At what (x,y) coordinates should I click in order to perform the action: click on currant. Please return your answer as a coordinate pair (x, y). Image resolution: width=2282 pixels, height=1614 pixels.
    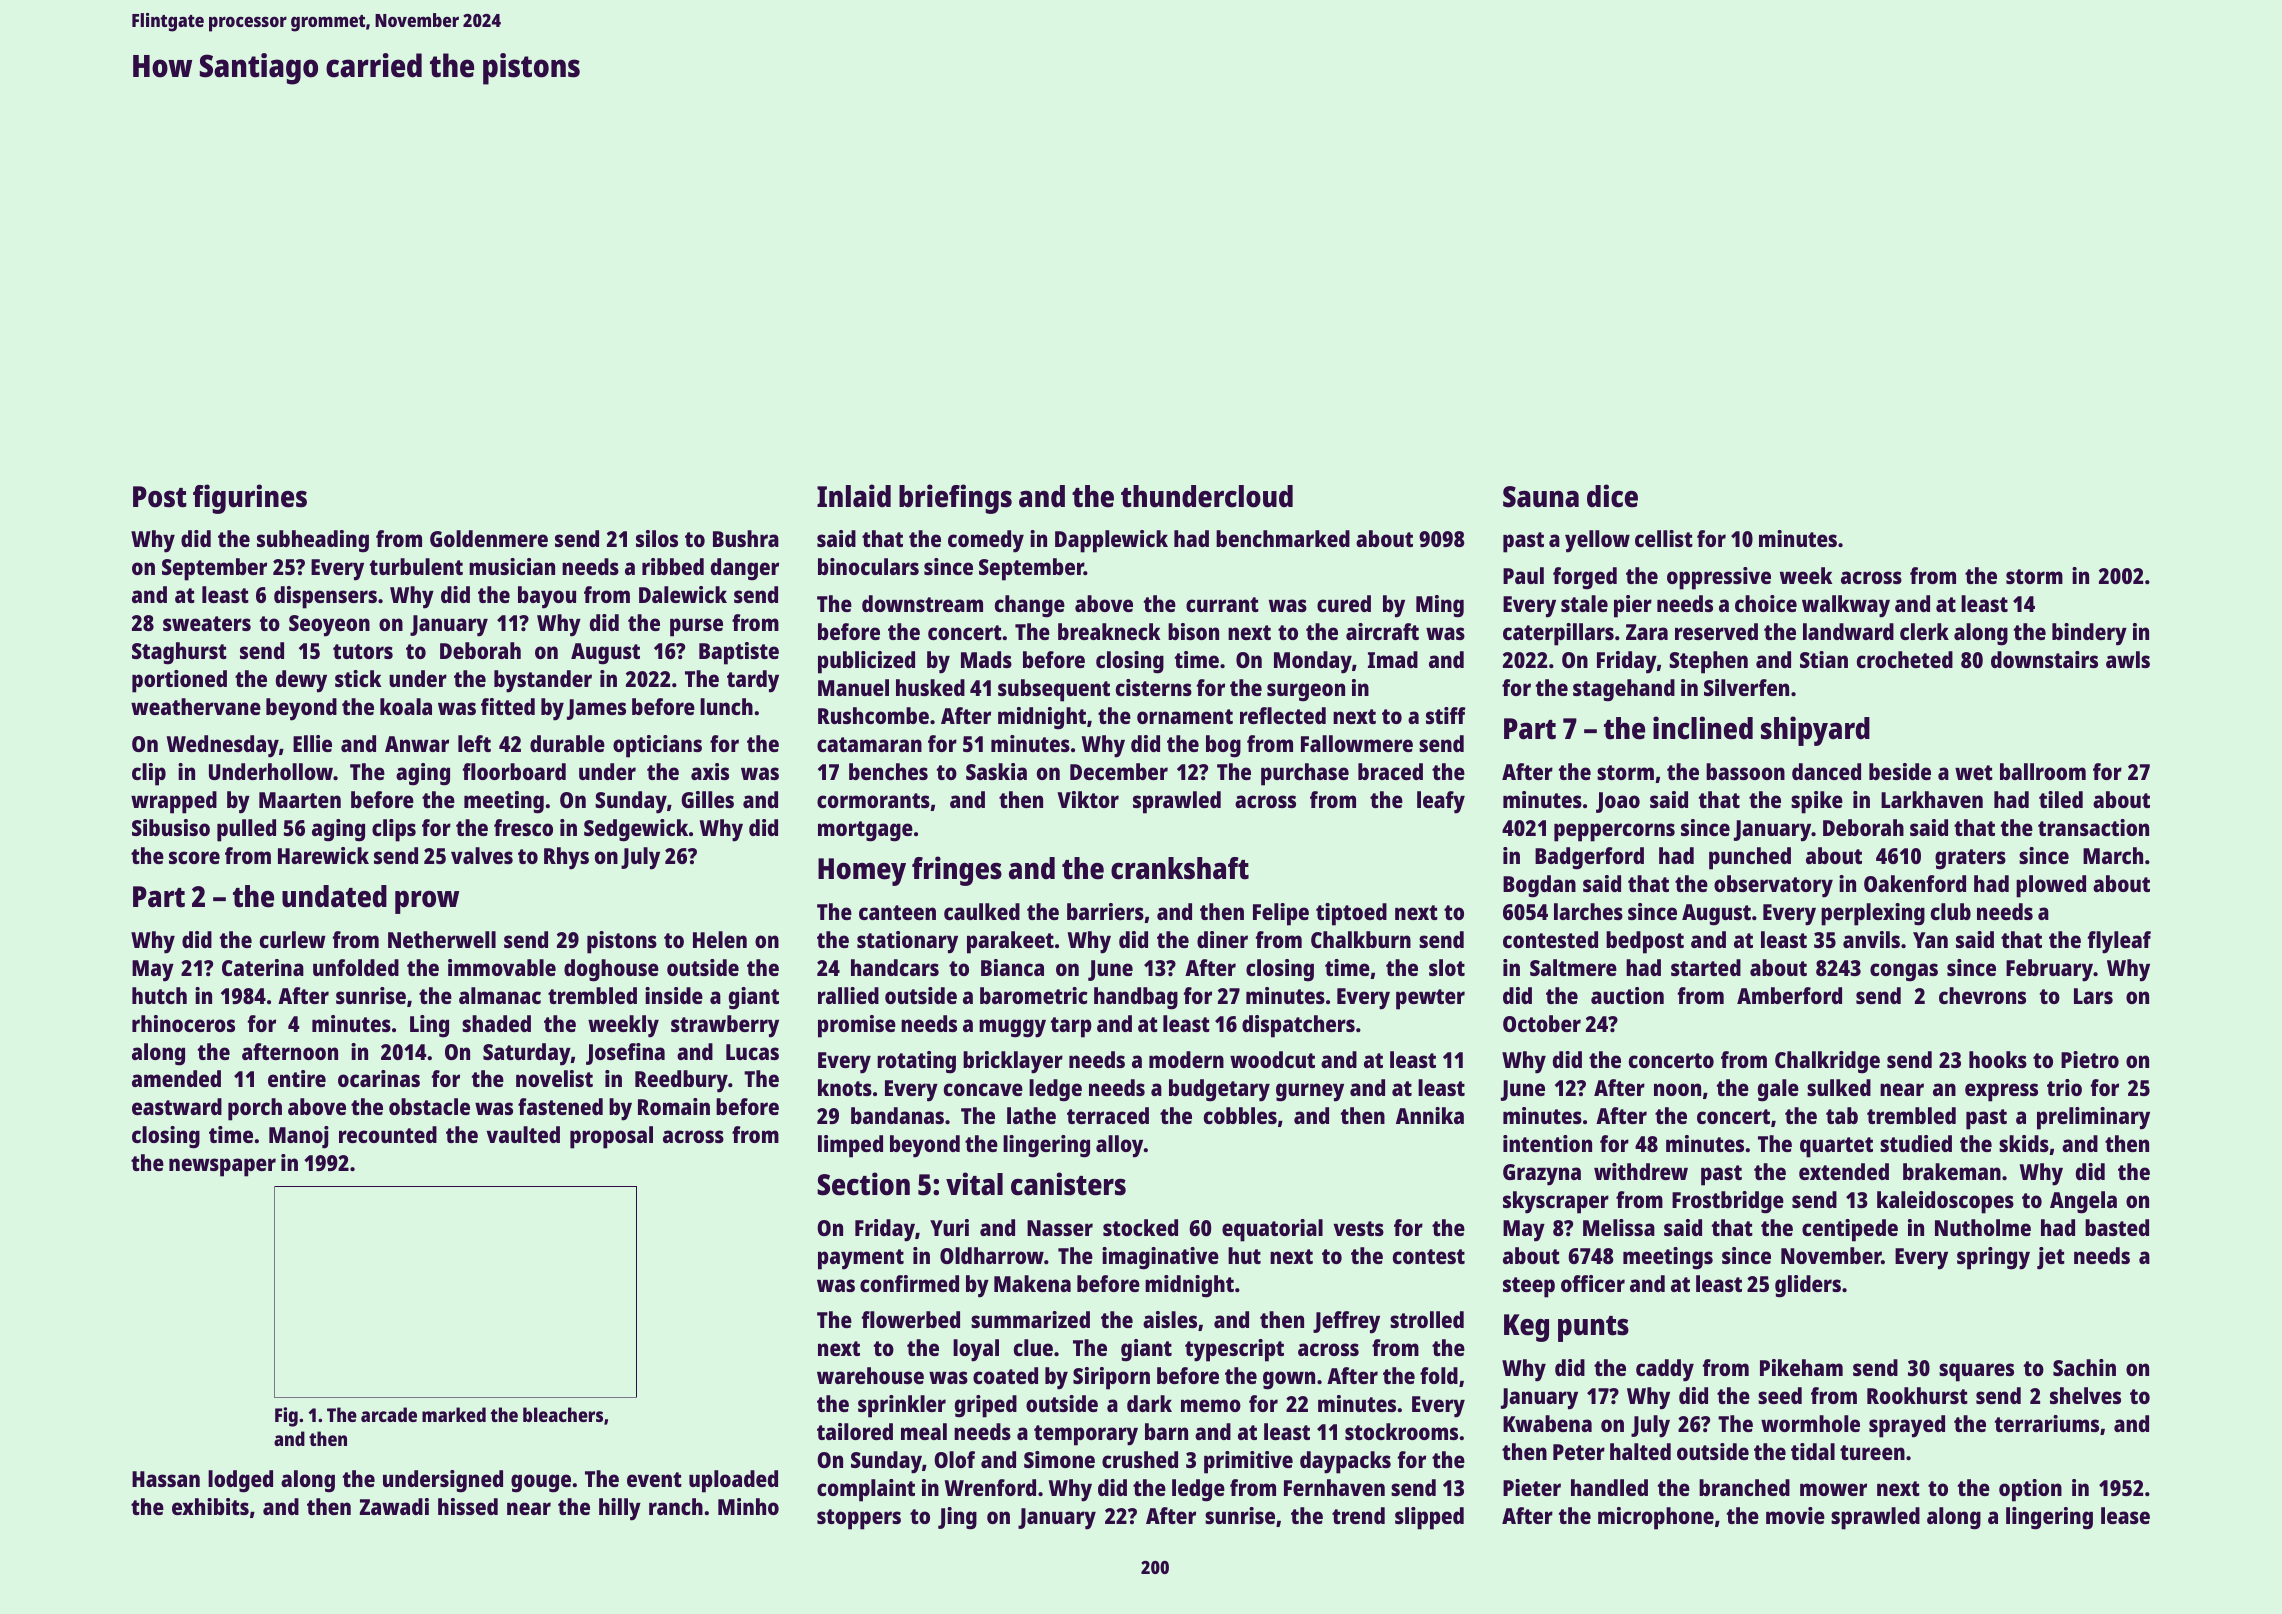
    Looking at the image, I should click on (1222, 604).
